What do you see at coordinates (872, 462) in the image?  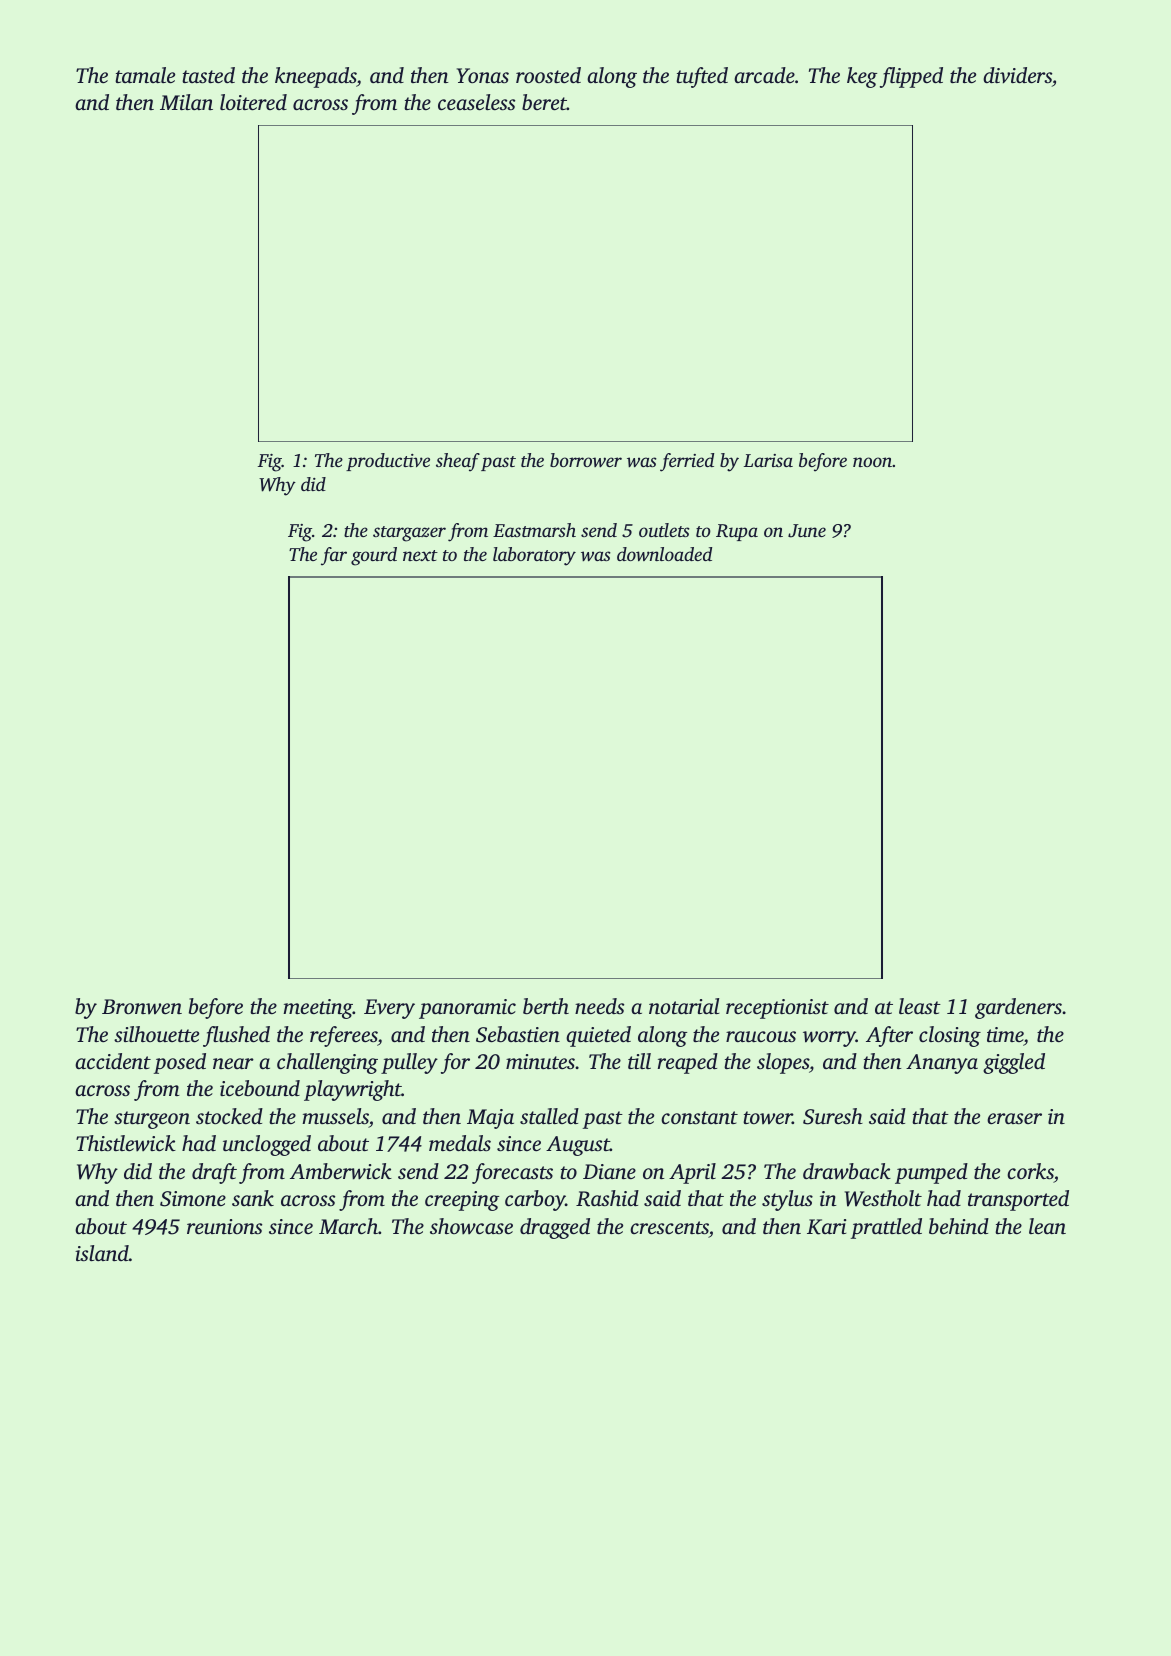 I see `noon` at bounding box center [872, 462].
